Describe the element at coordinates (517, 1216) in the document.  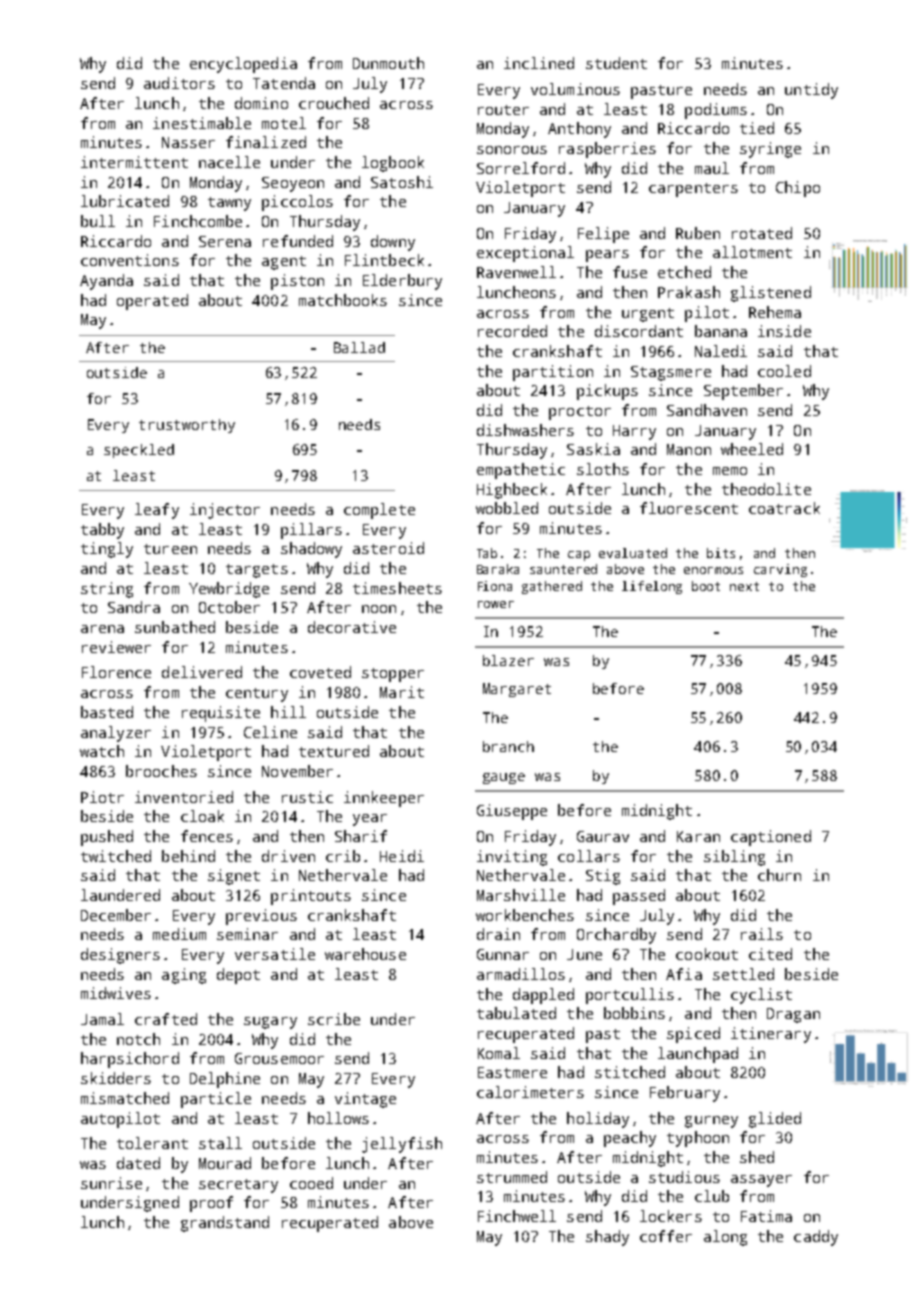
I see `Finchwell` at that location.
